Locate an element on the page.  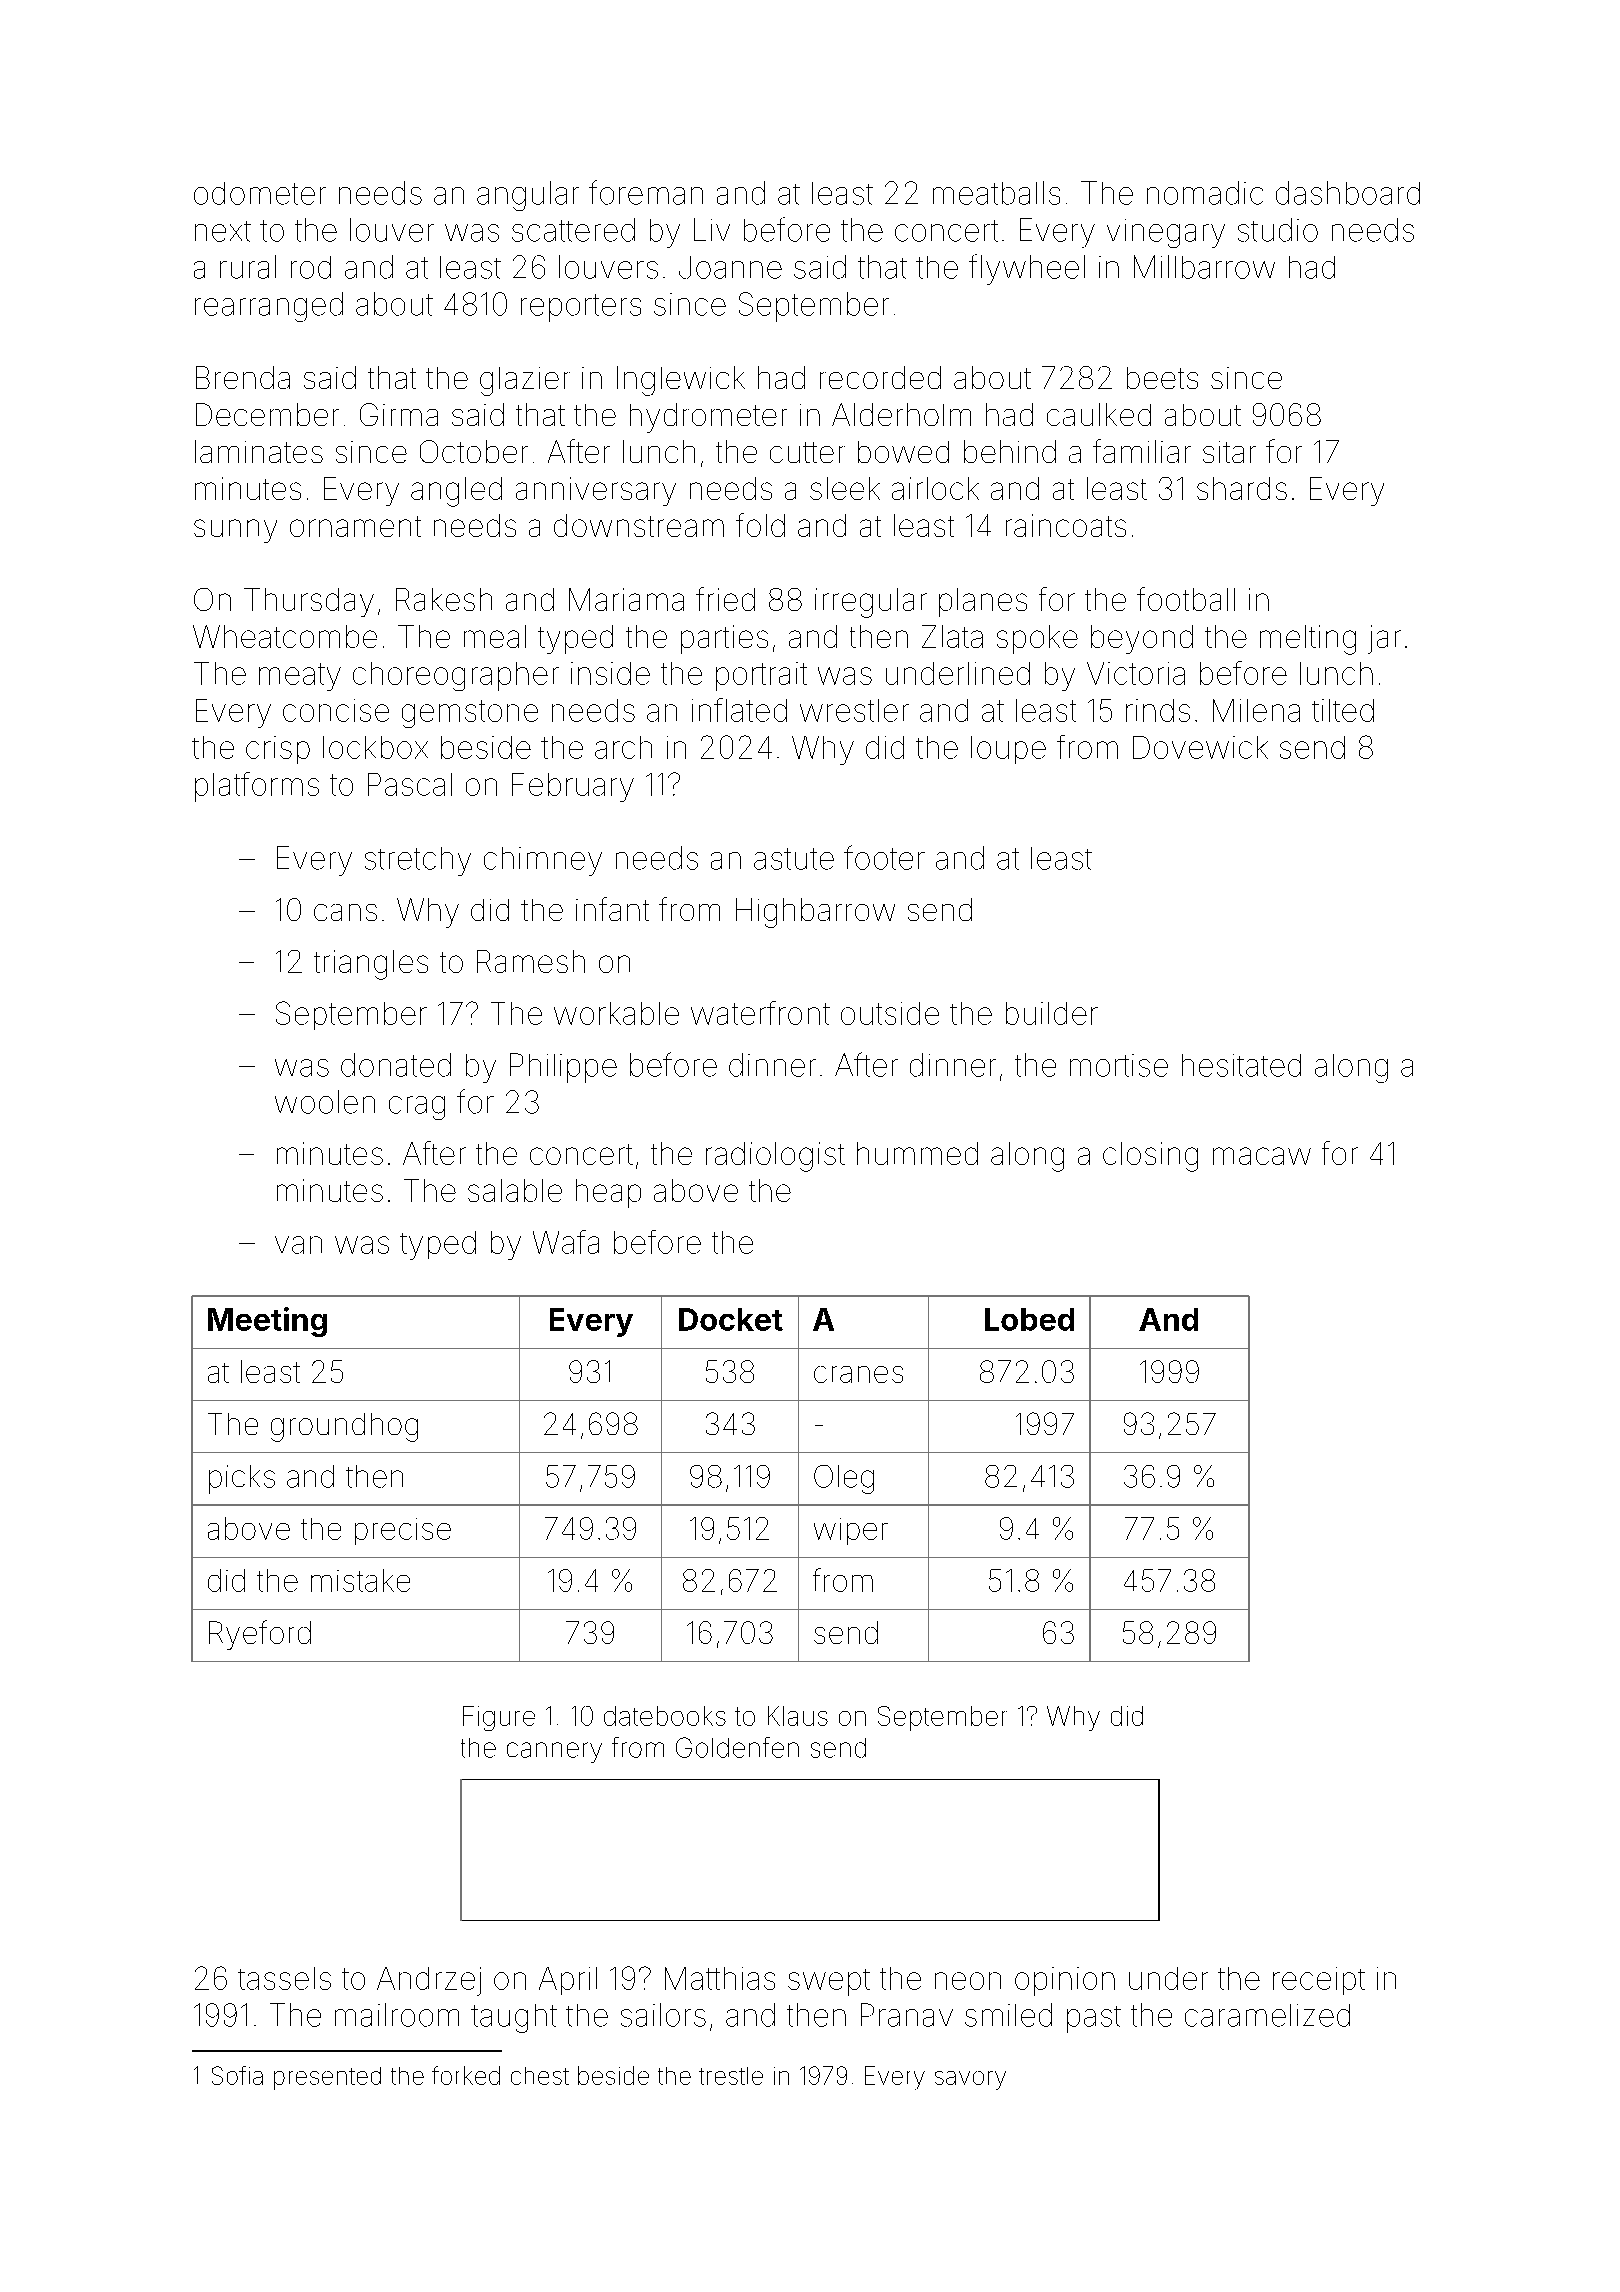
beets is located at coordinates (1162, 378).
